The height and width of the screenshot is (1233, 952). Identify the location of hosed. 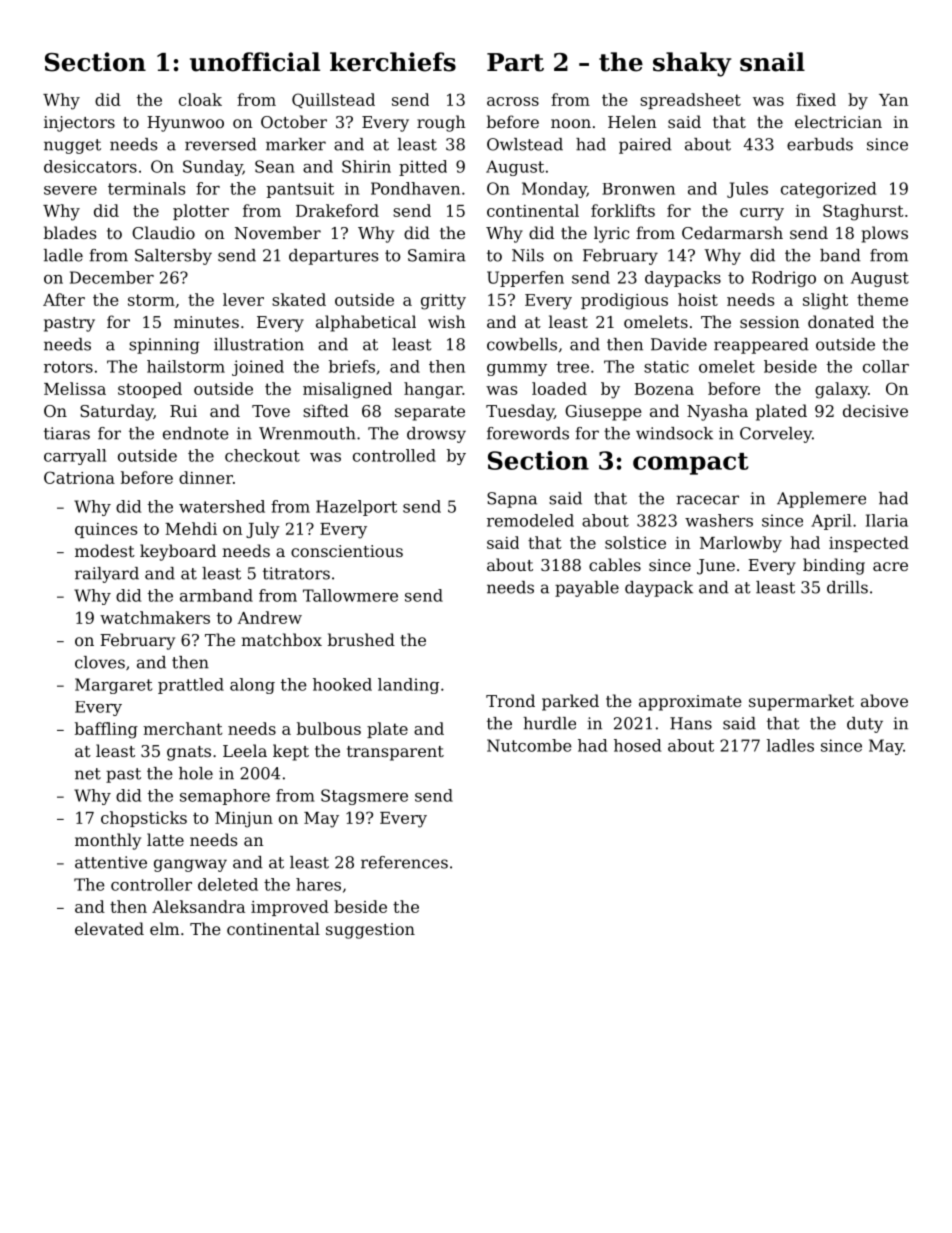
(637, 745).
